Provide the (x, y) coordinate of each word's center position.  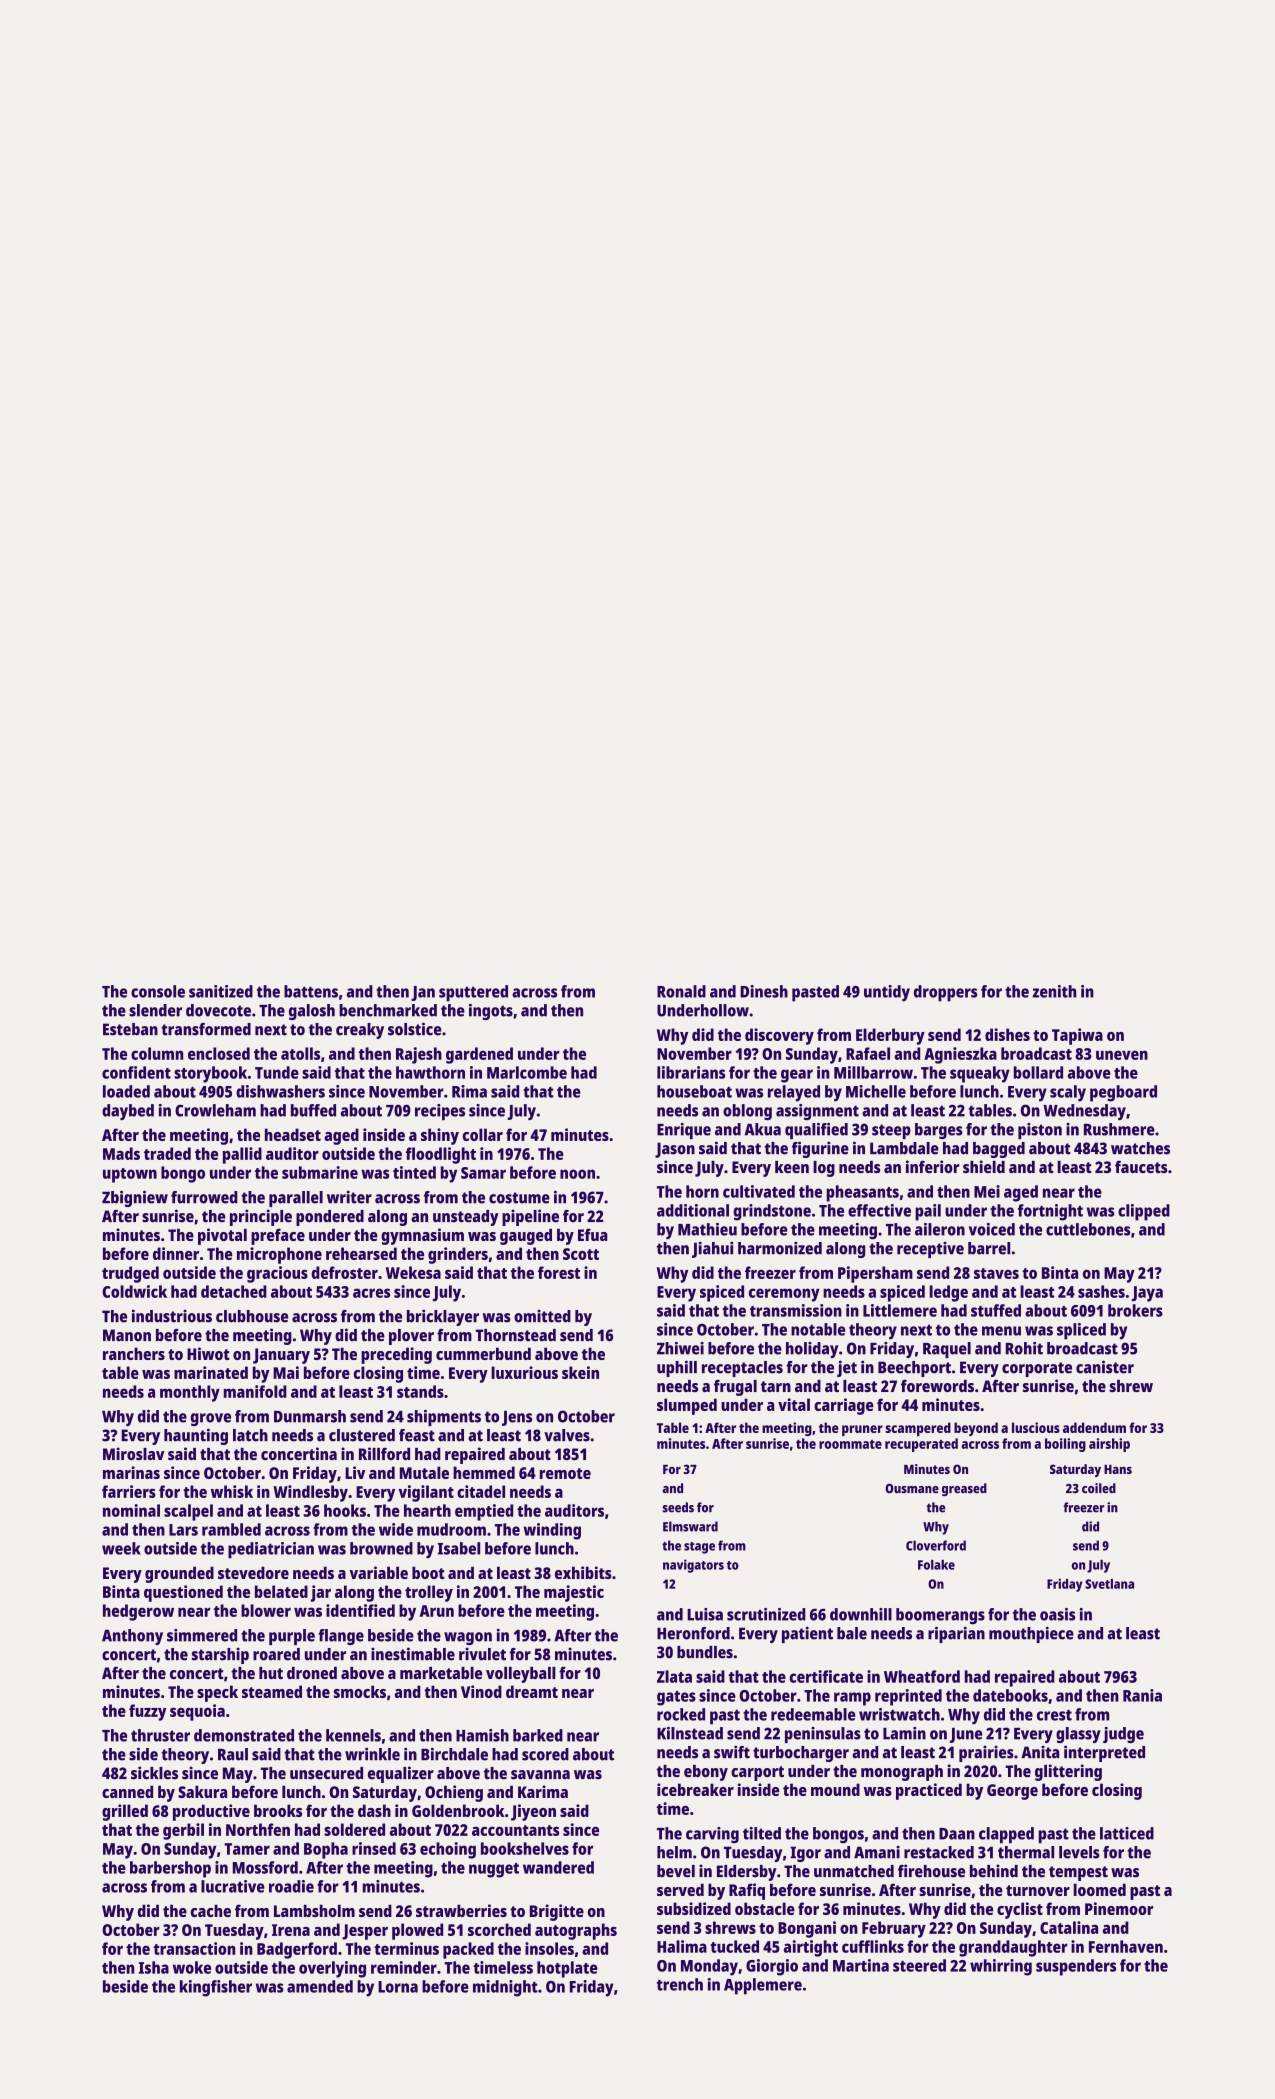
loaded (126, 1091)
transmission (796, 1310)
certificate (826, 1676)
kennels (353, 1735)
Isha (154, 1967)
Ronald (681, 991)
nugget (494, 1870)
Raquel (947, 1350)
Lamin (904, 1733)
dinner (176, 1253)
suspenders (1076, 1967)
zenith (1054, 991)
